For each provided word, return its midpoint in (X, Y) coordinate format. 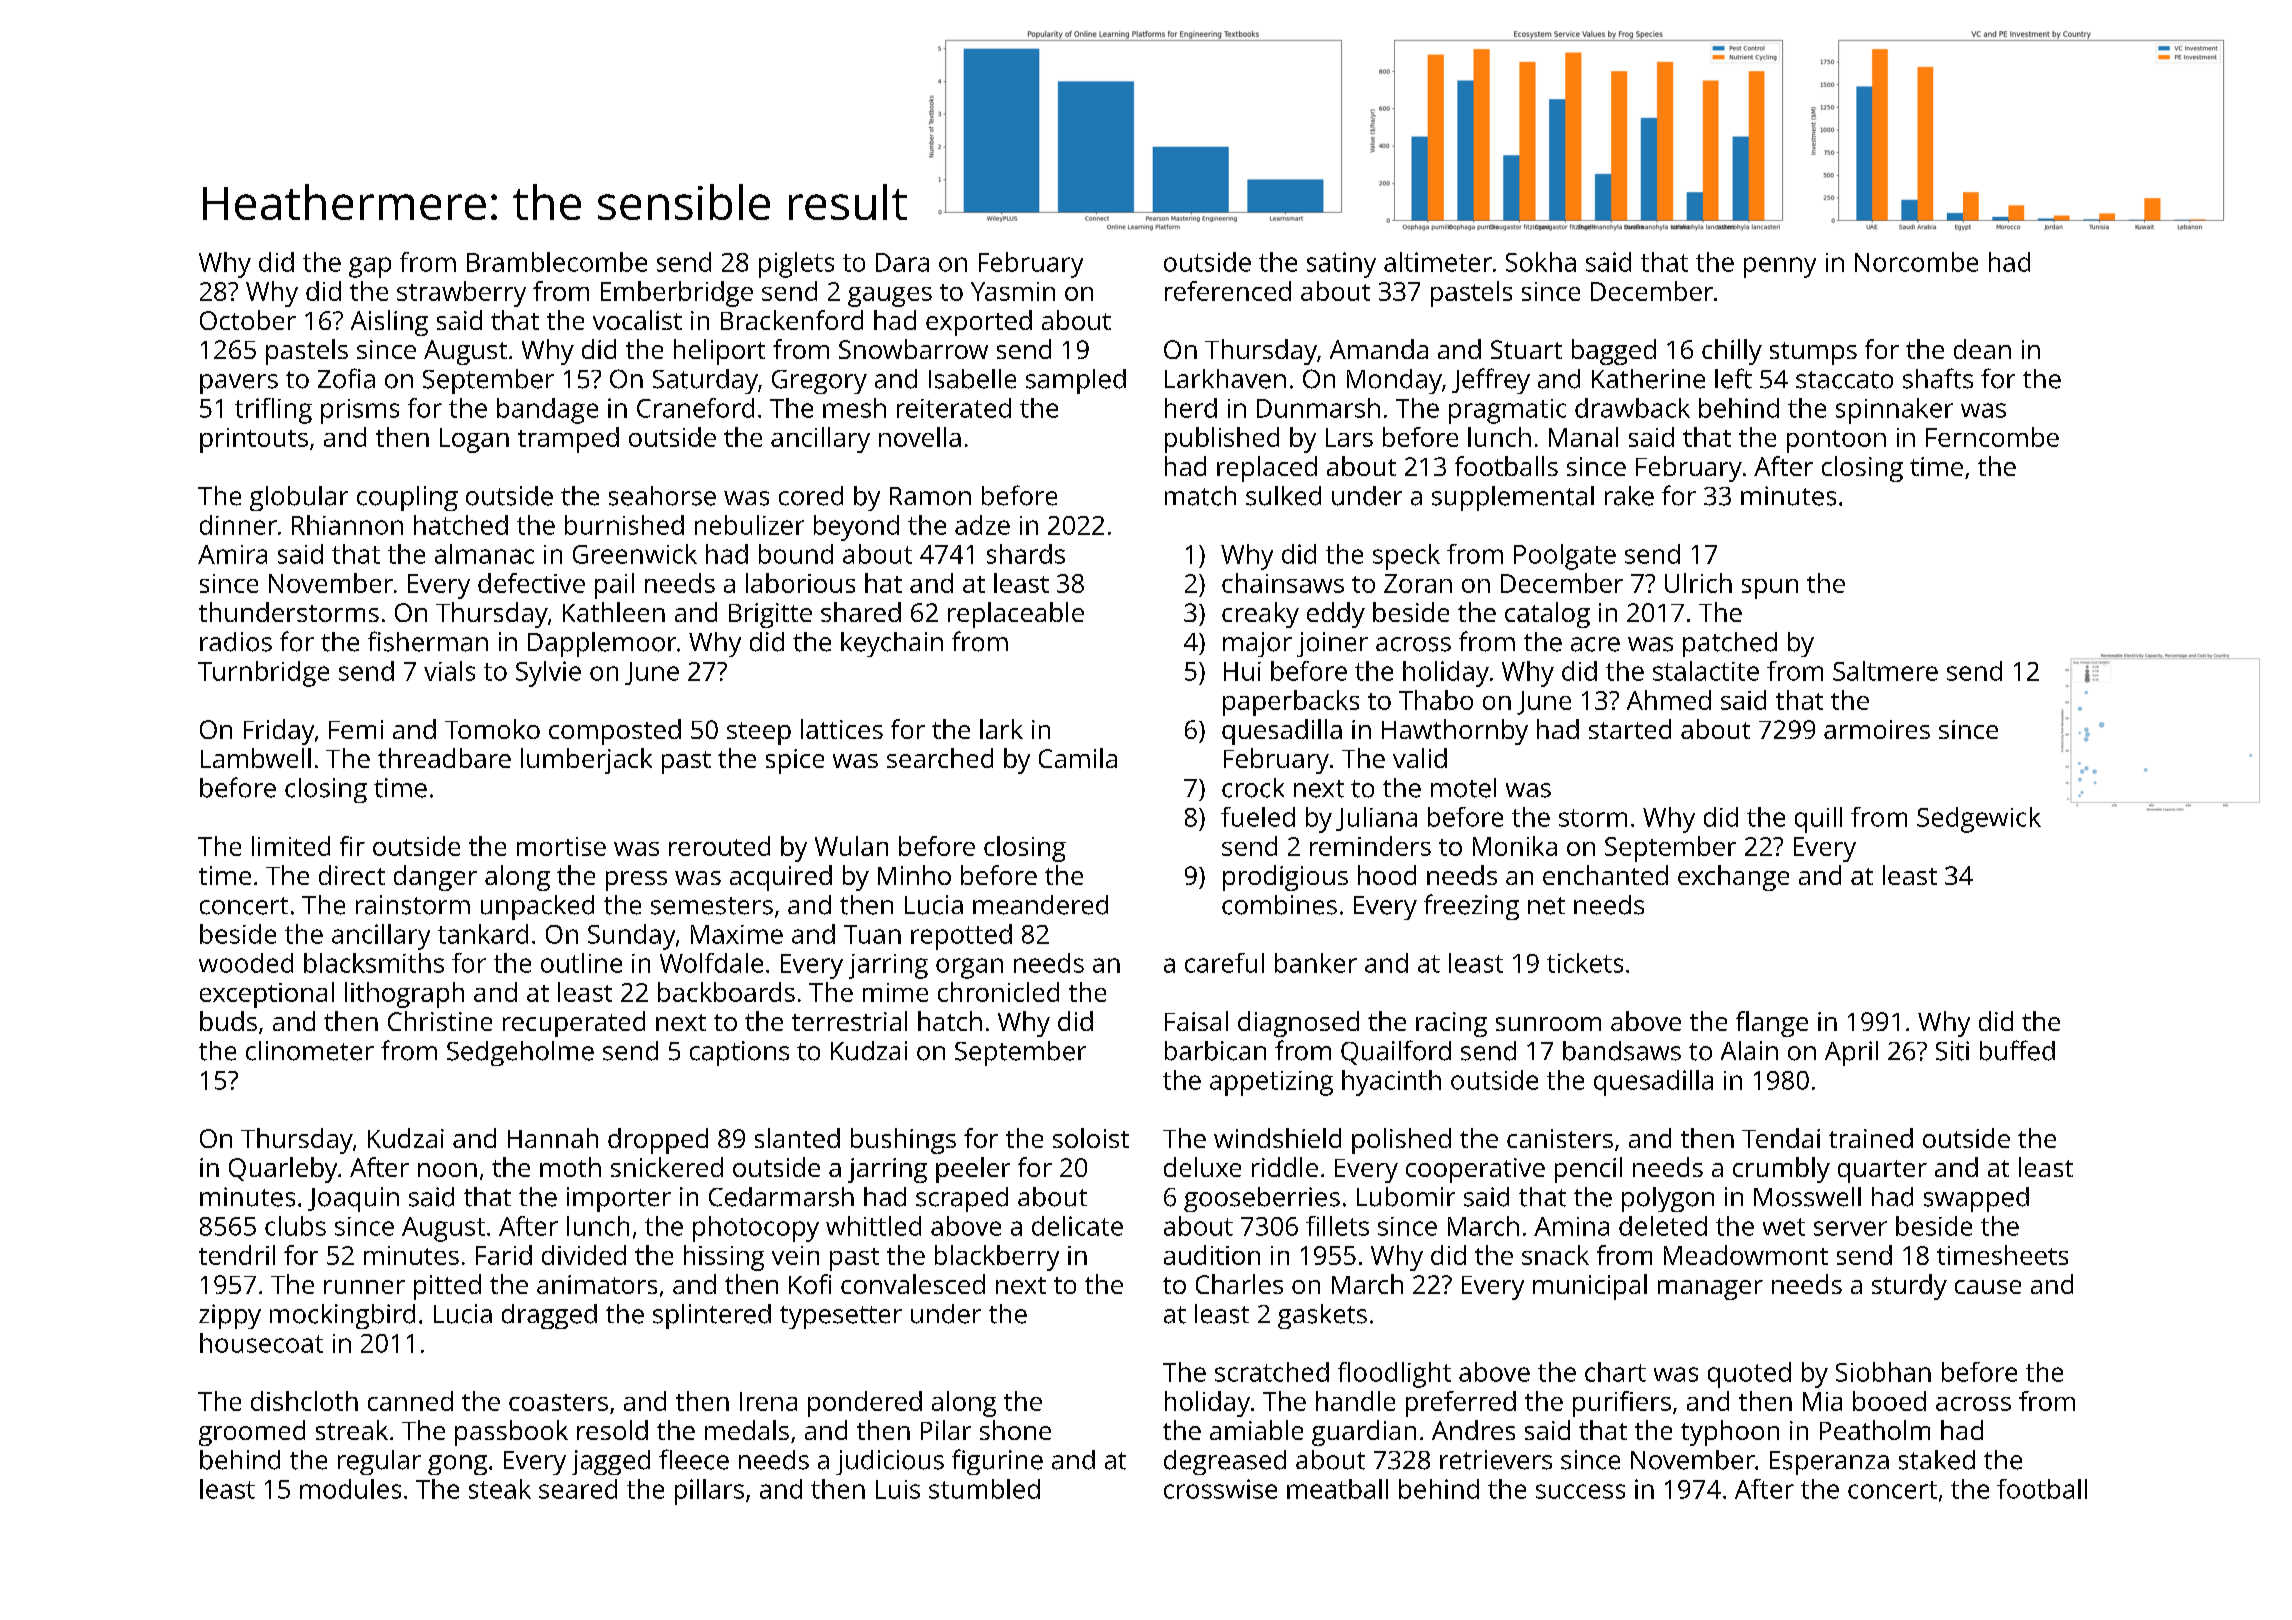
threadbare (444, 758)
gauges (890, 297)
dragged (549, 1316)
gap (370, 267)
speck (1406, 557)
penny (1780, 267)
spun (1770, 589)
